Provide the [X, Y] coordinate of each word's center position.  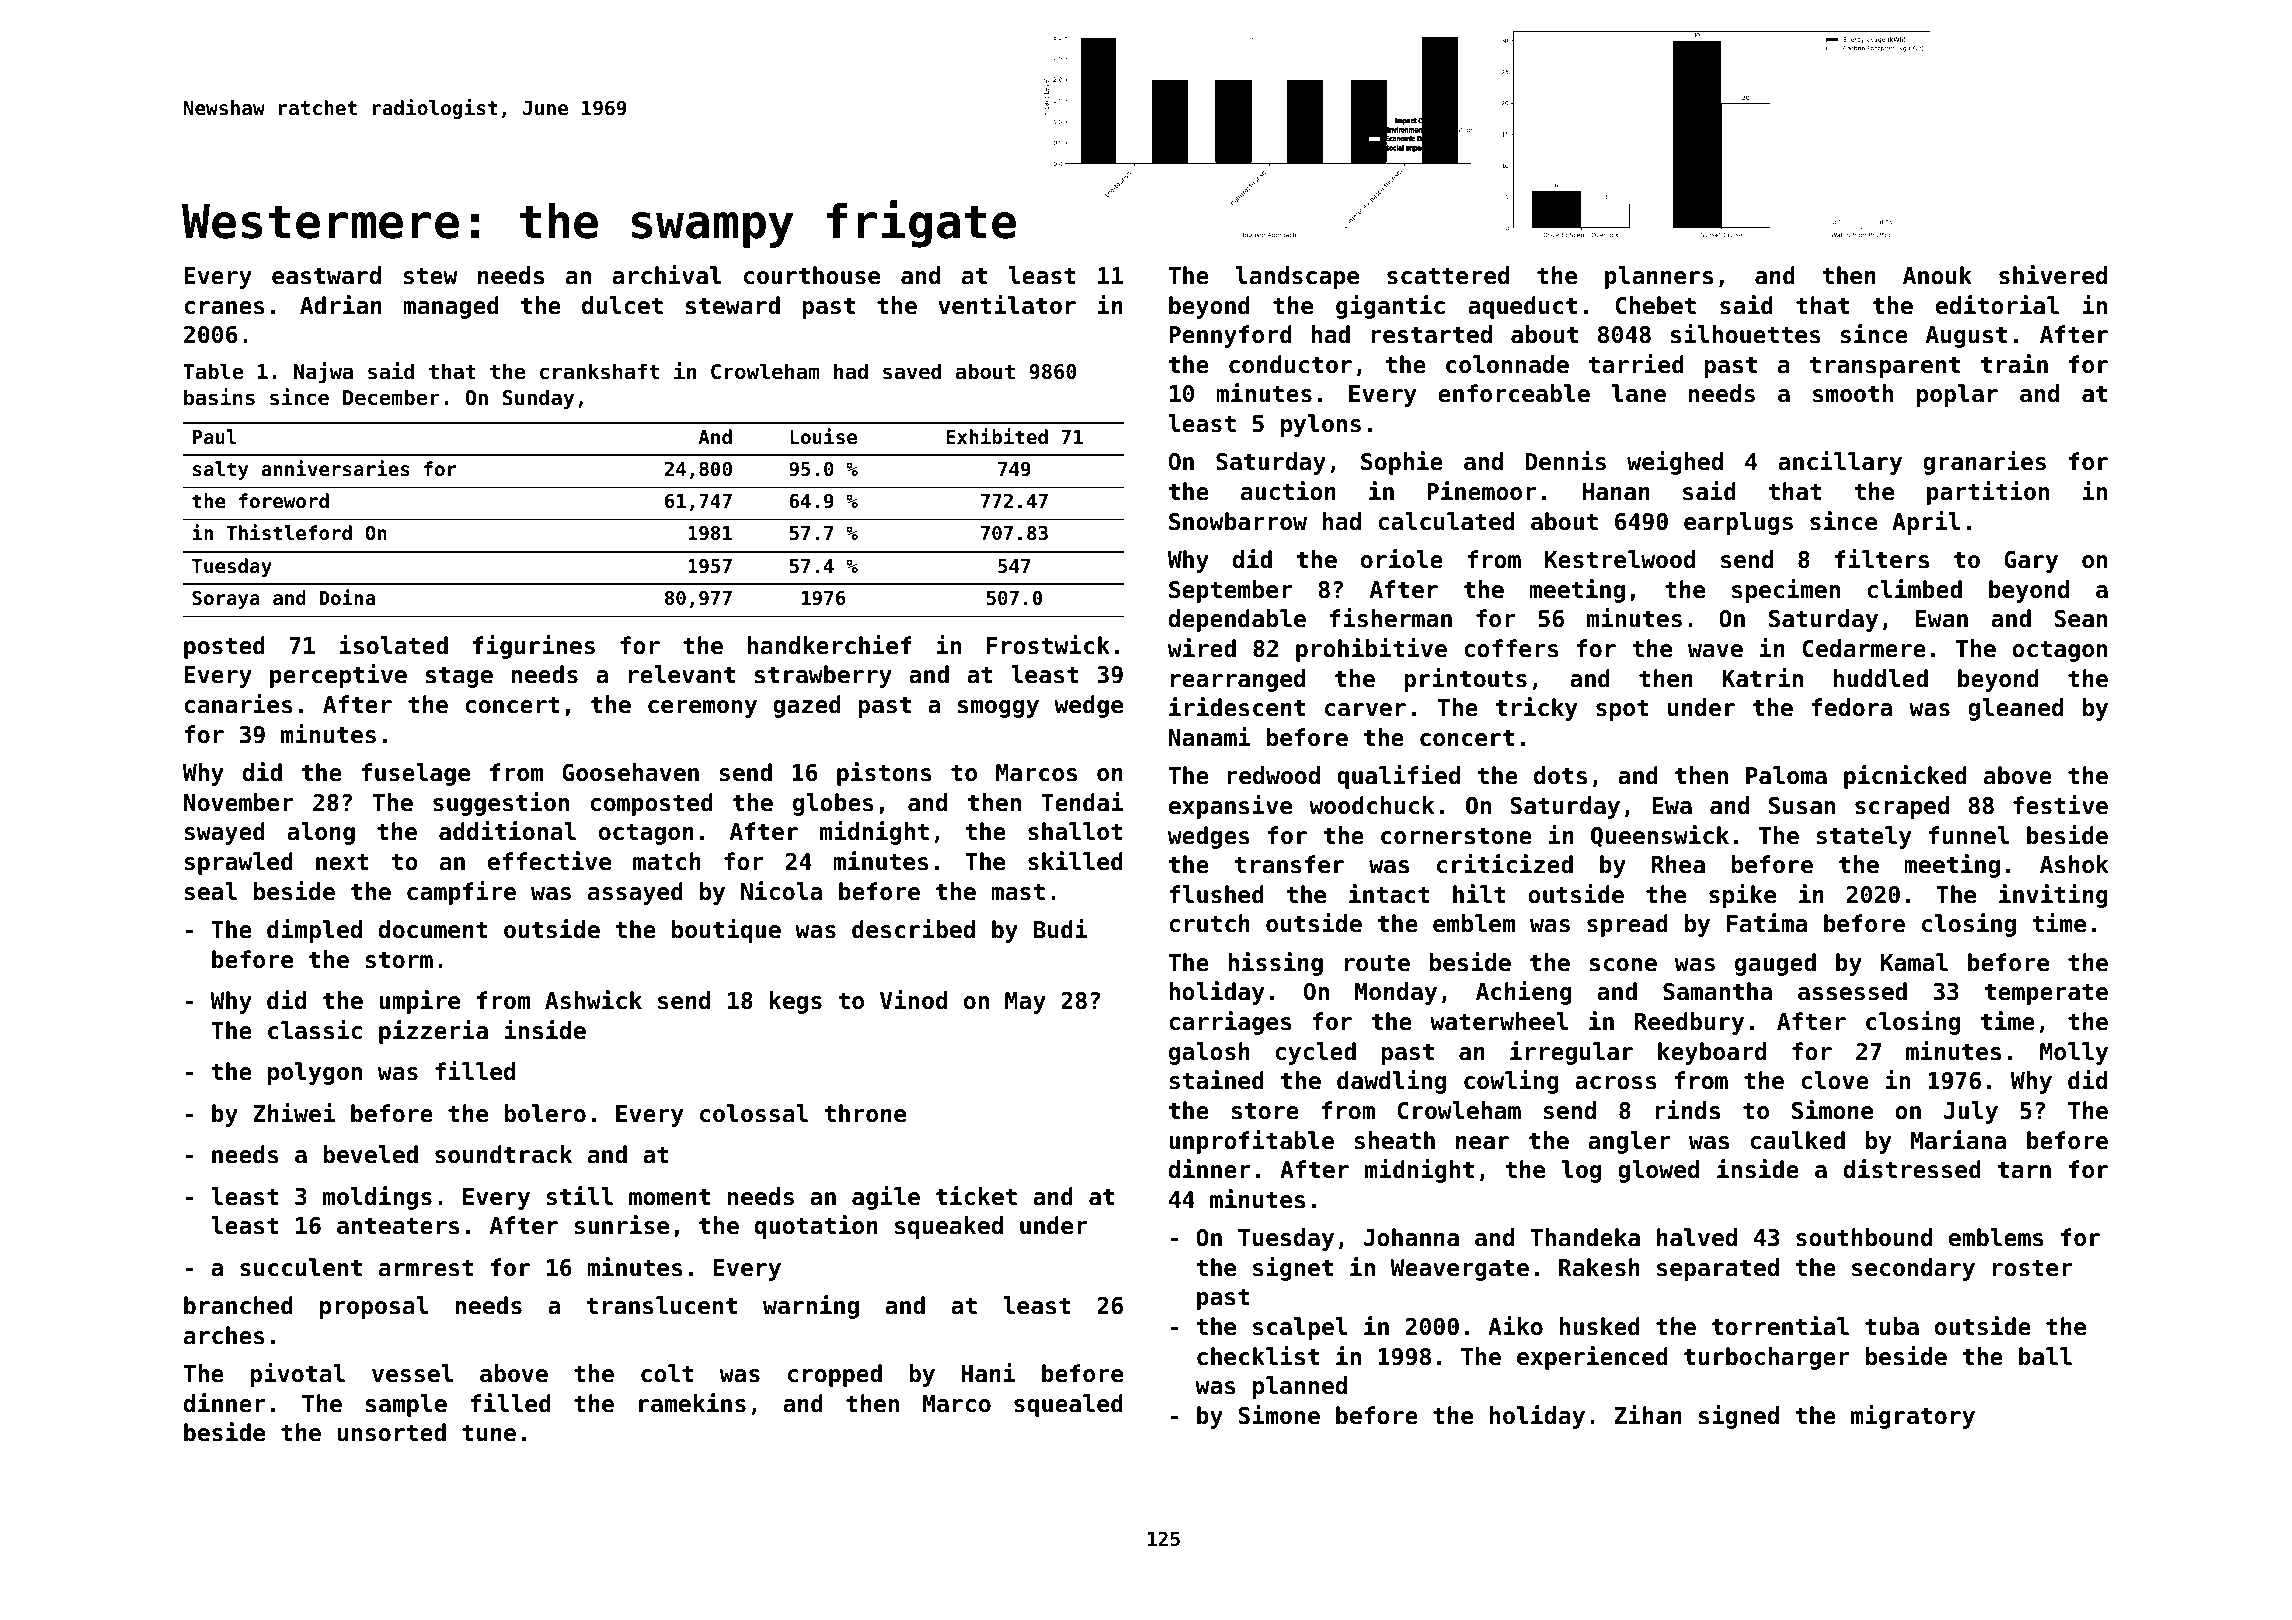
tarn [2024, 1170]
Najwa [323, 372]
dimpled [314, 931]
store [1265, 1111]
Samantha [1717, 991]
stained [1216, 1080]
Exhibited [997, 436]
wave [1715, 651]
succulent [301, 1267]
